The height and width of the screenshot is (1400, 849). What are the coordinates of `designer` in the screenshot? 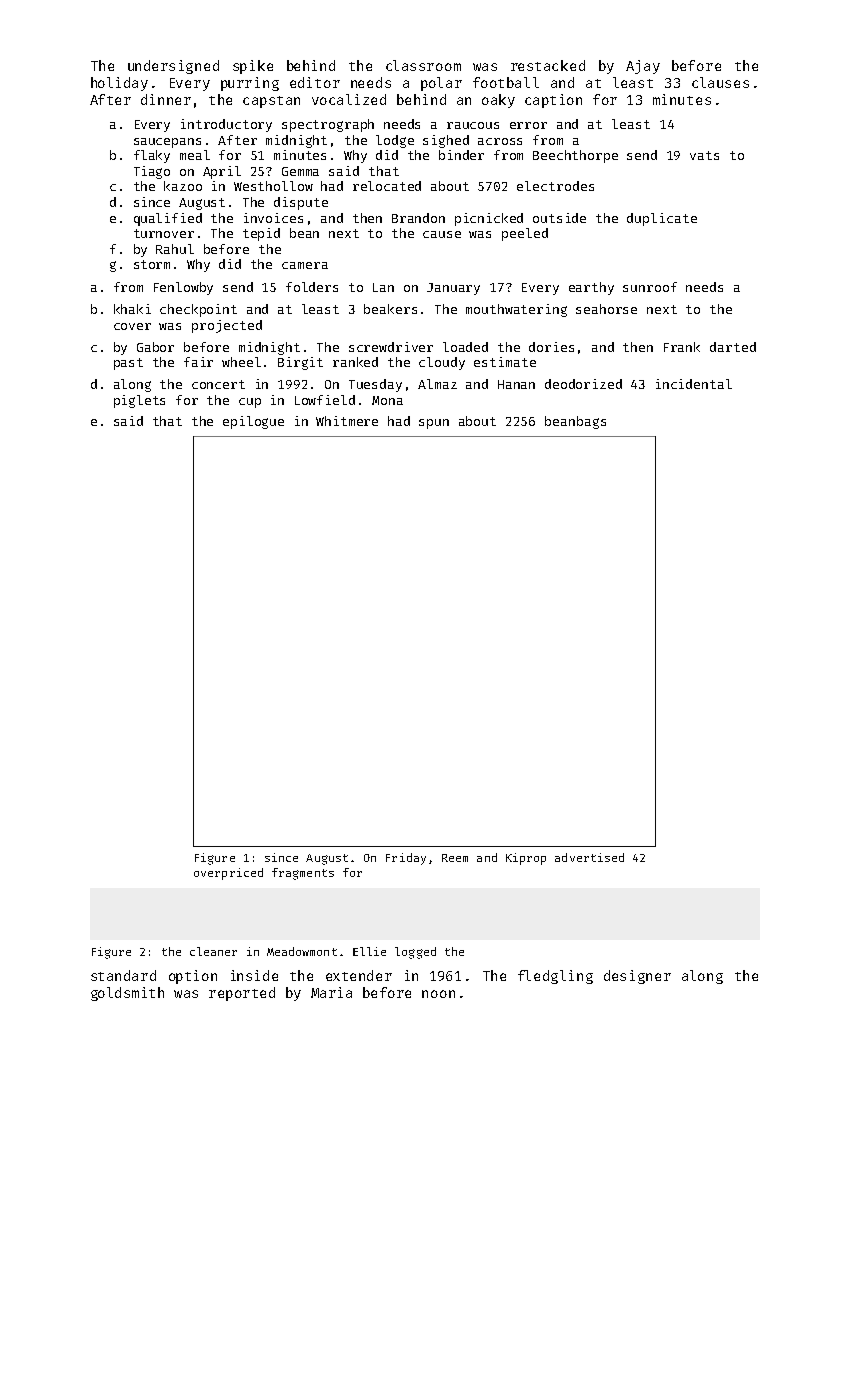 It's located at (637, 977).
